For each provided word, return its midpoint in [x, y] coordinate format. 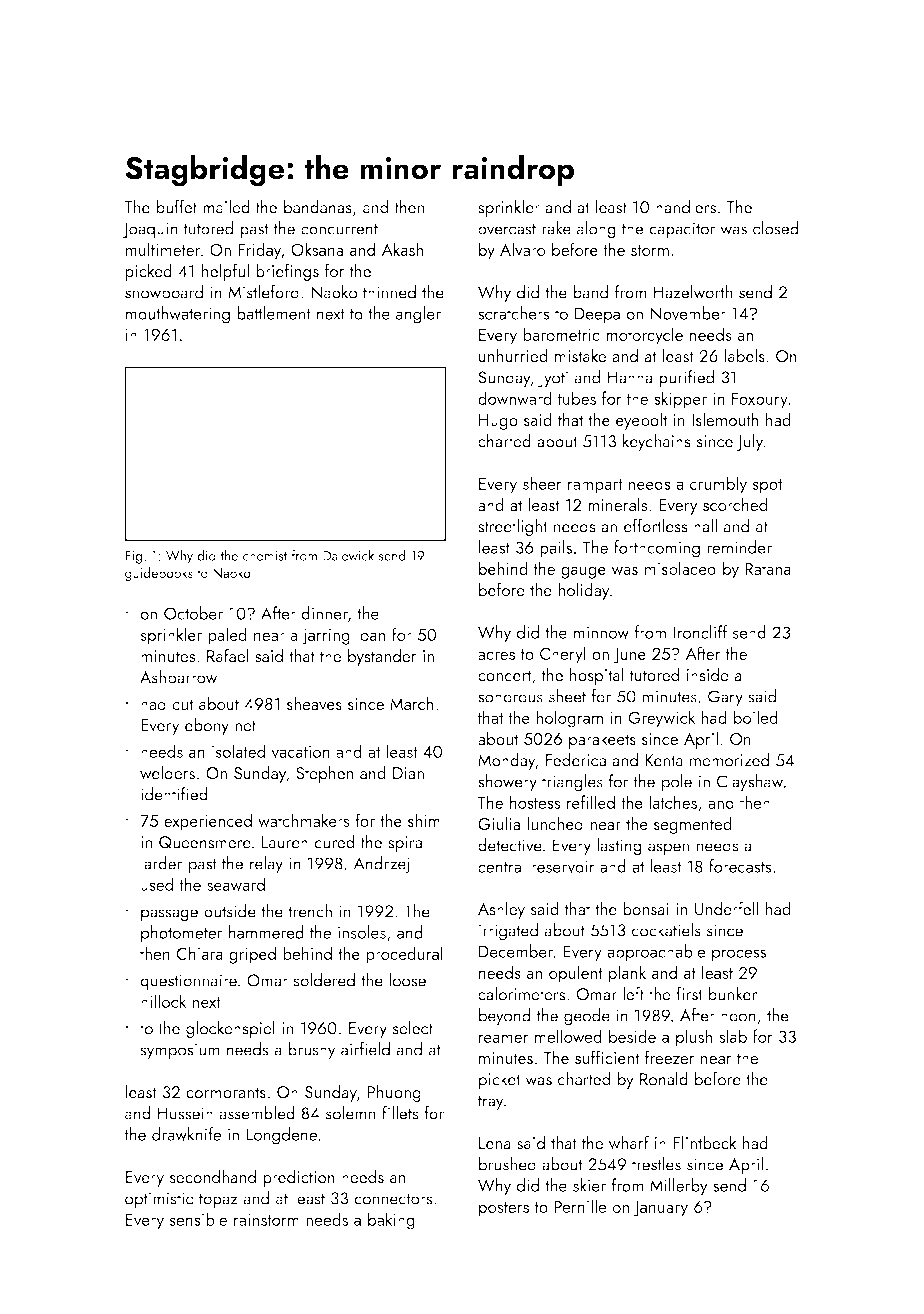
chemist [265, 555]
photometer [182, 934]
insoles [362, 932]
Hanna [630, 377]
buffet [176, 206]
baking [391, 1221]
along [596, 230]
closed [776, 228]
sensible [198, 1219]
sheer [542, 483]
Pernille [580, 1206]
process [739, 955]
